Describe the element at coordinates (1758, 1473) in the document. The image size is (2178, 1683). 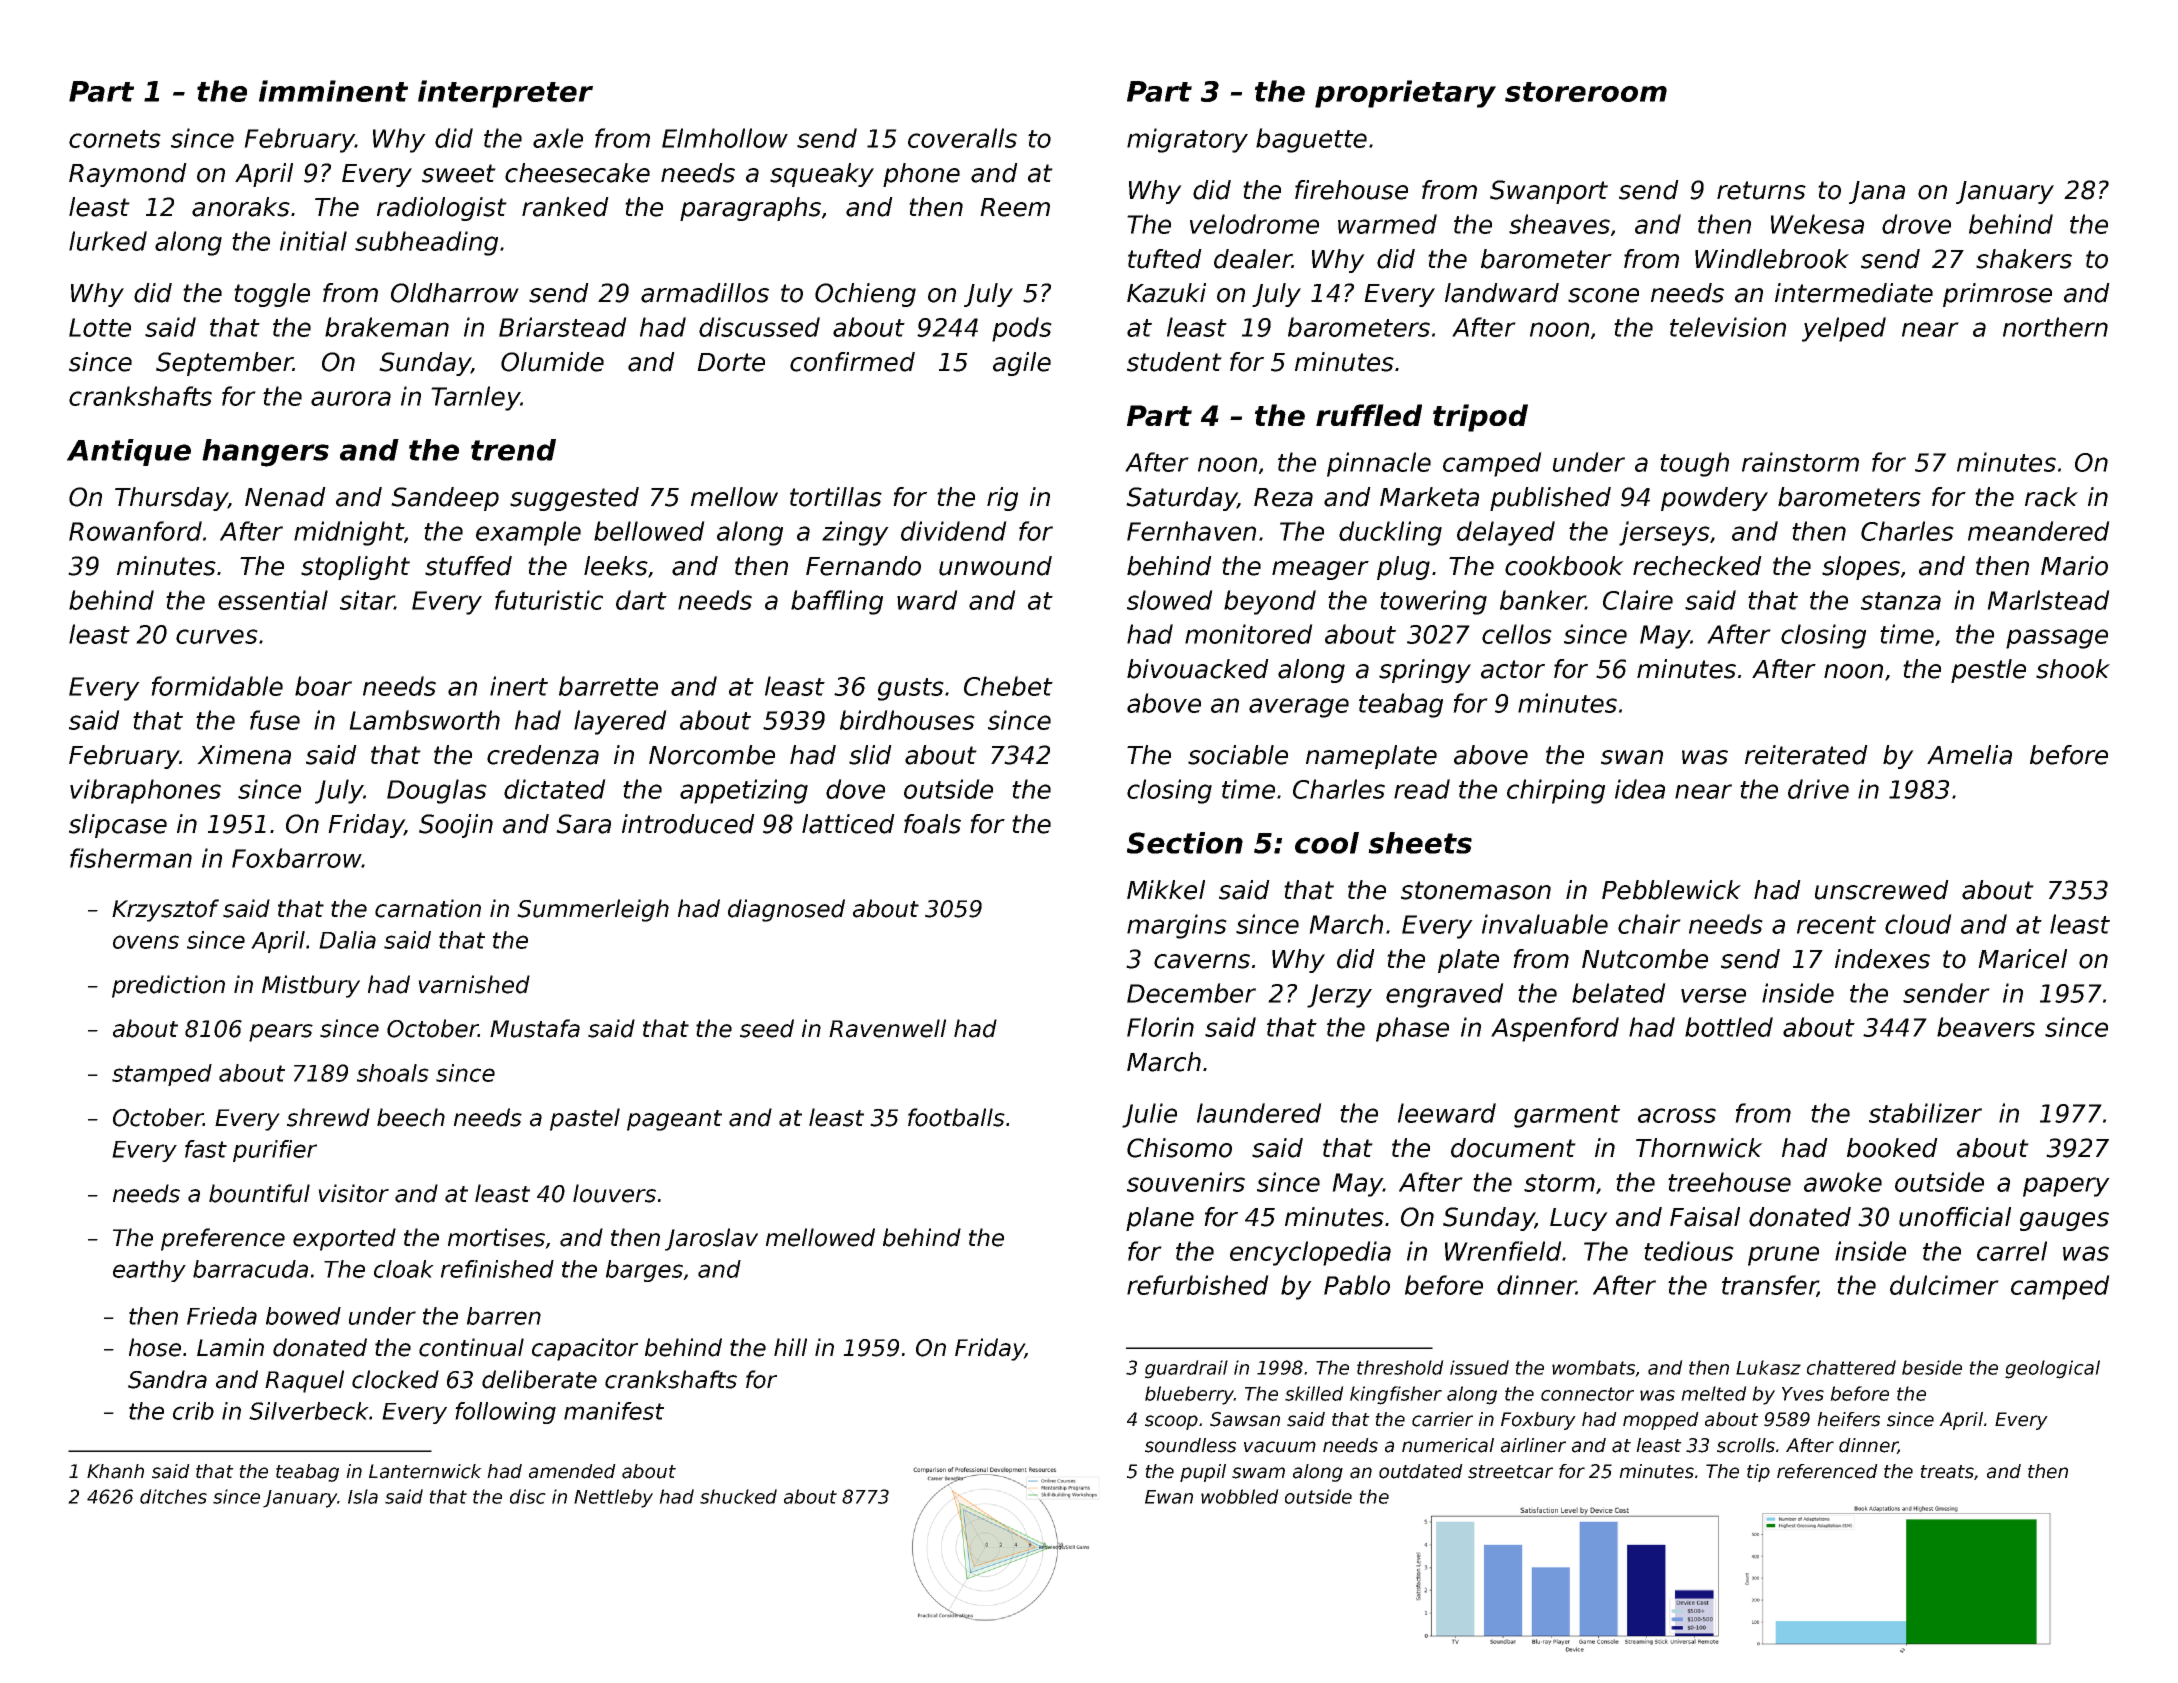
I see `tip` at that location.
